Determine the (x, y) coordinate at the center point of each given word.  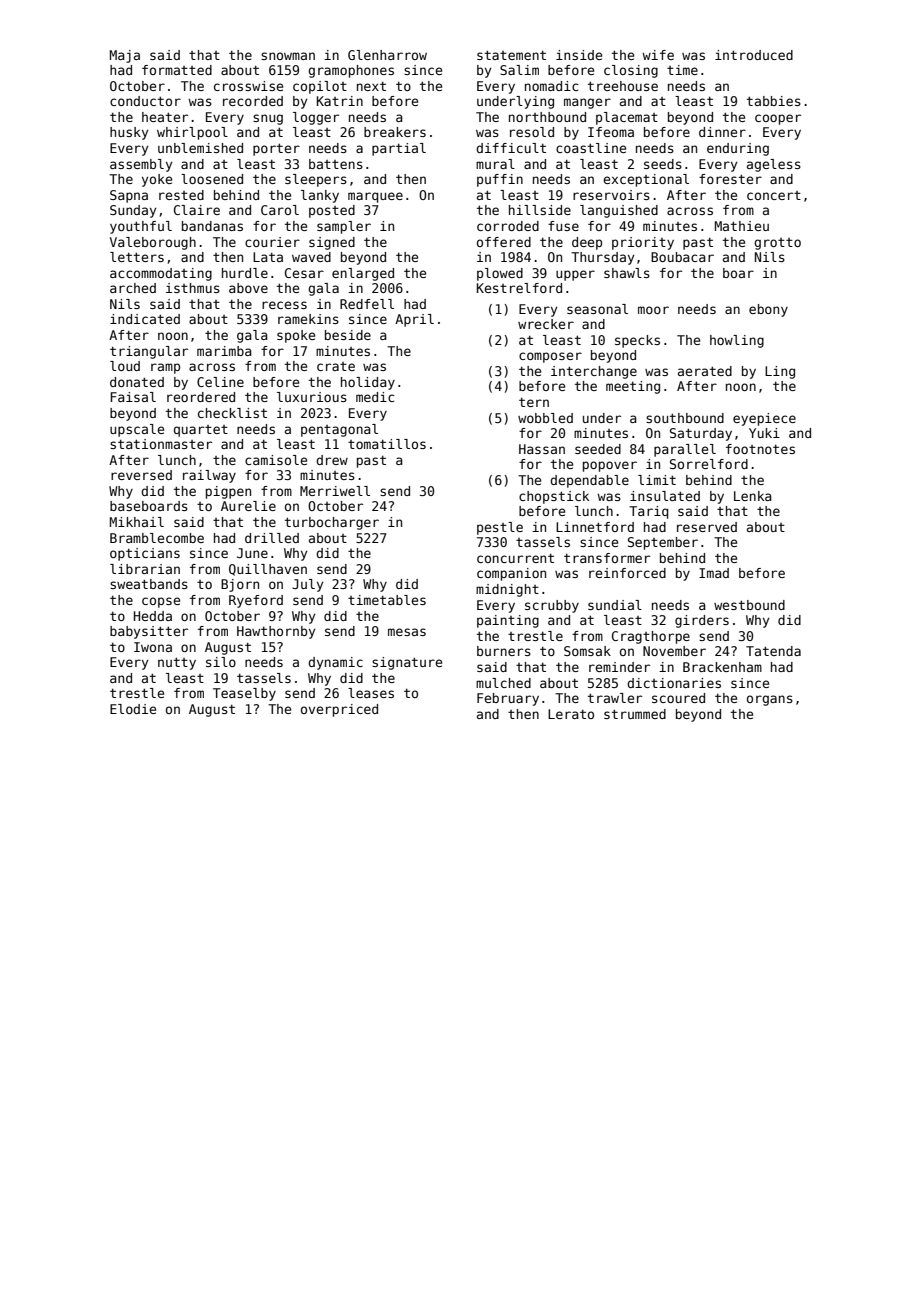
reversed (141, 475)
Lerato (571, 714)
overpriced (339, 710)
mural (495, 164)
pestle (500, 528)
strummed (635, 714)
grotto (777, 244)
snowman (288, 56)
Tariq (648, 512)
